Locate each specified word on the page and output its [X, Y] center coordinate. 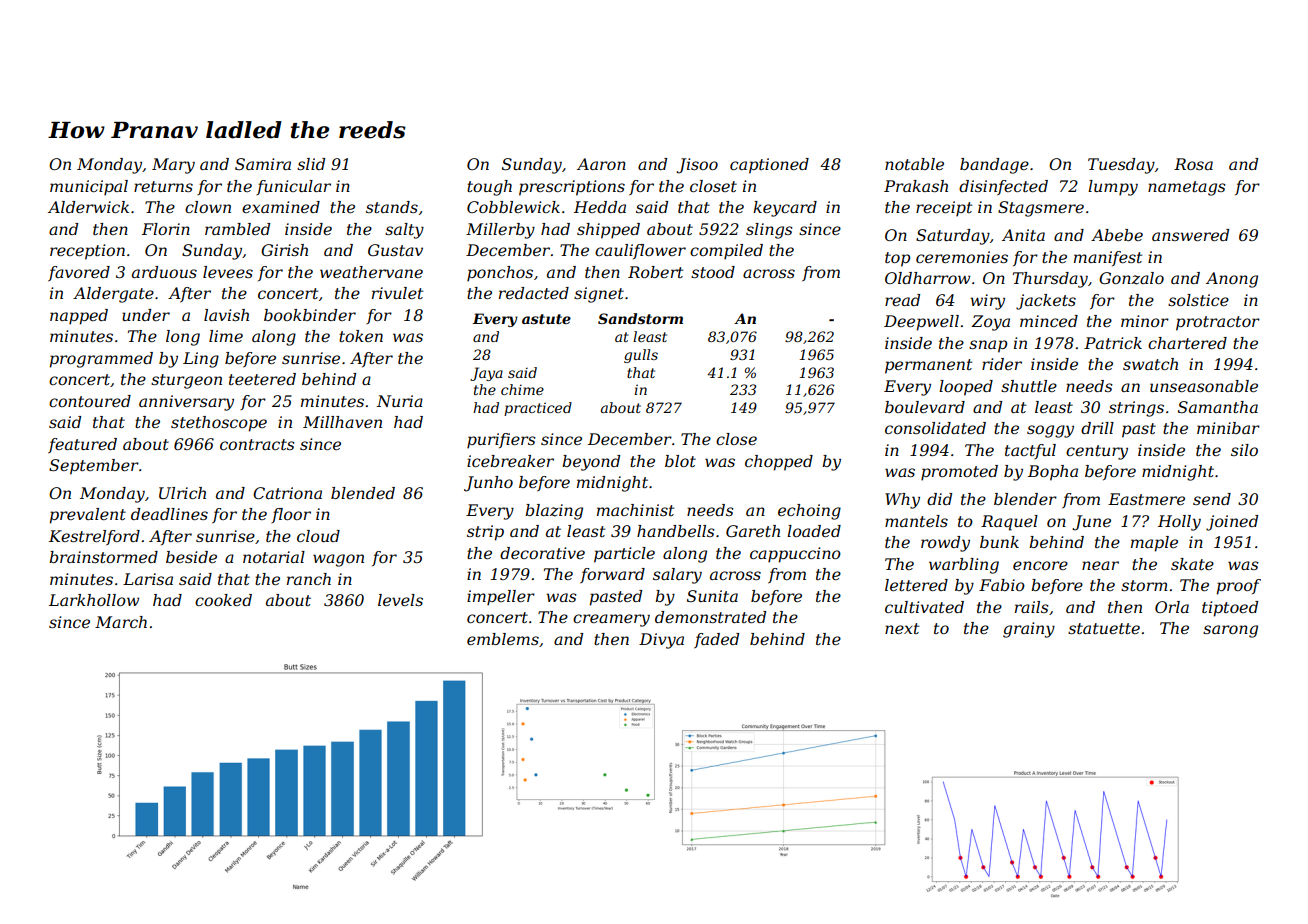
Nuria [399, 401]
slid [311, 164]
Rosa [1193, 164]
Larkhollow [94, 600]
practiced [538, 409]
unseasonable [1204, 386]
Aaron [601, 164]
